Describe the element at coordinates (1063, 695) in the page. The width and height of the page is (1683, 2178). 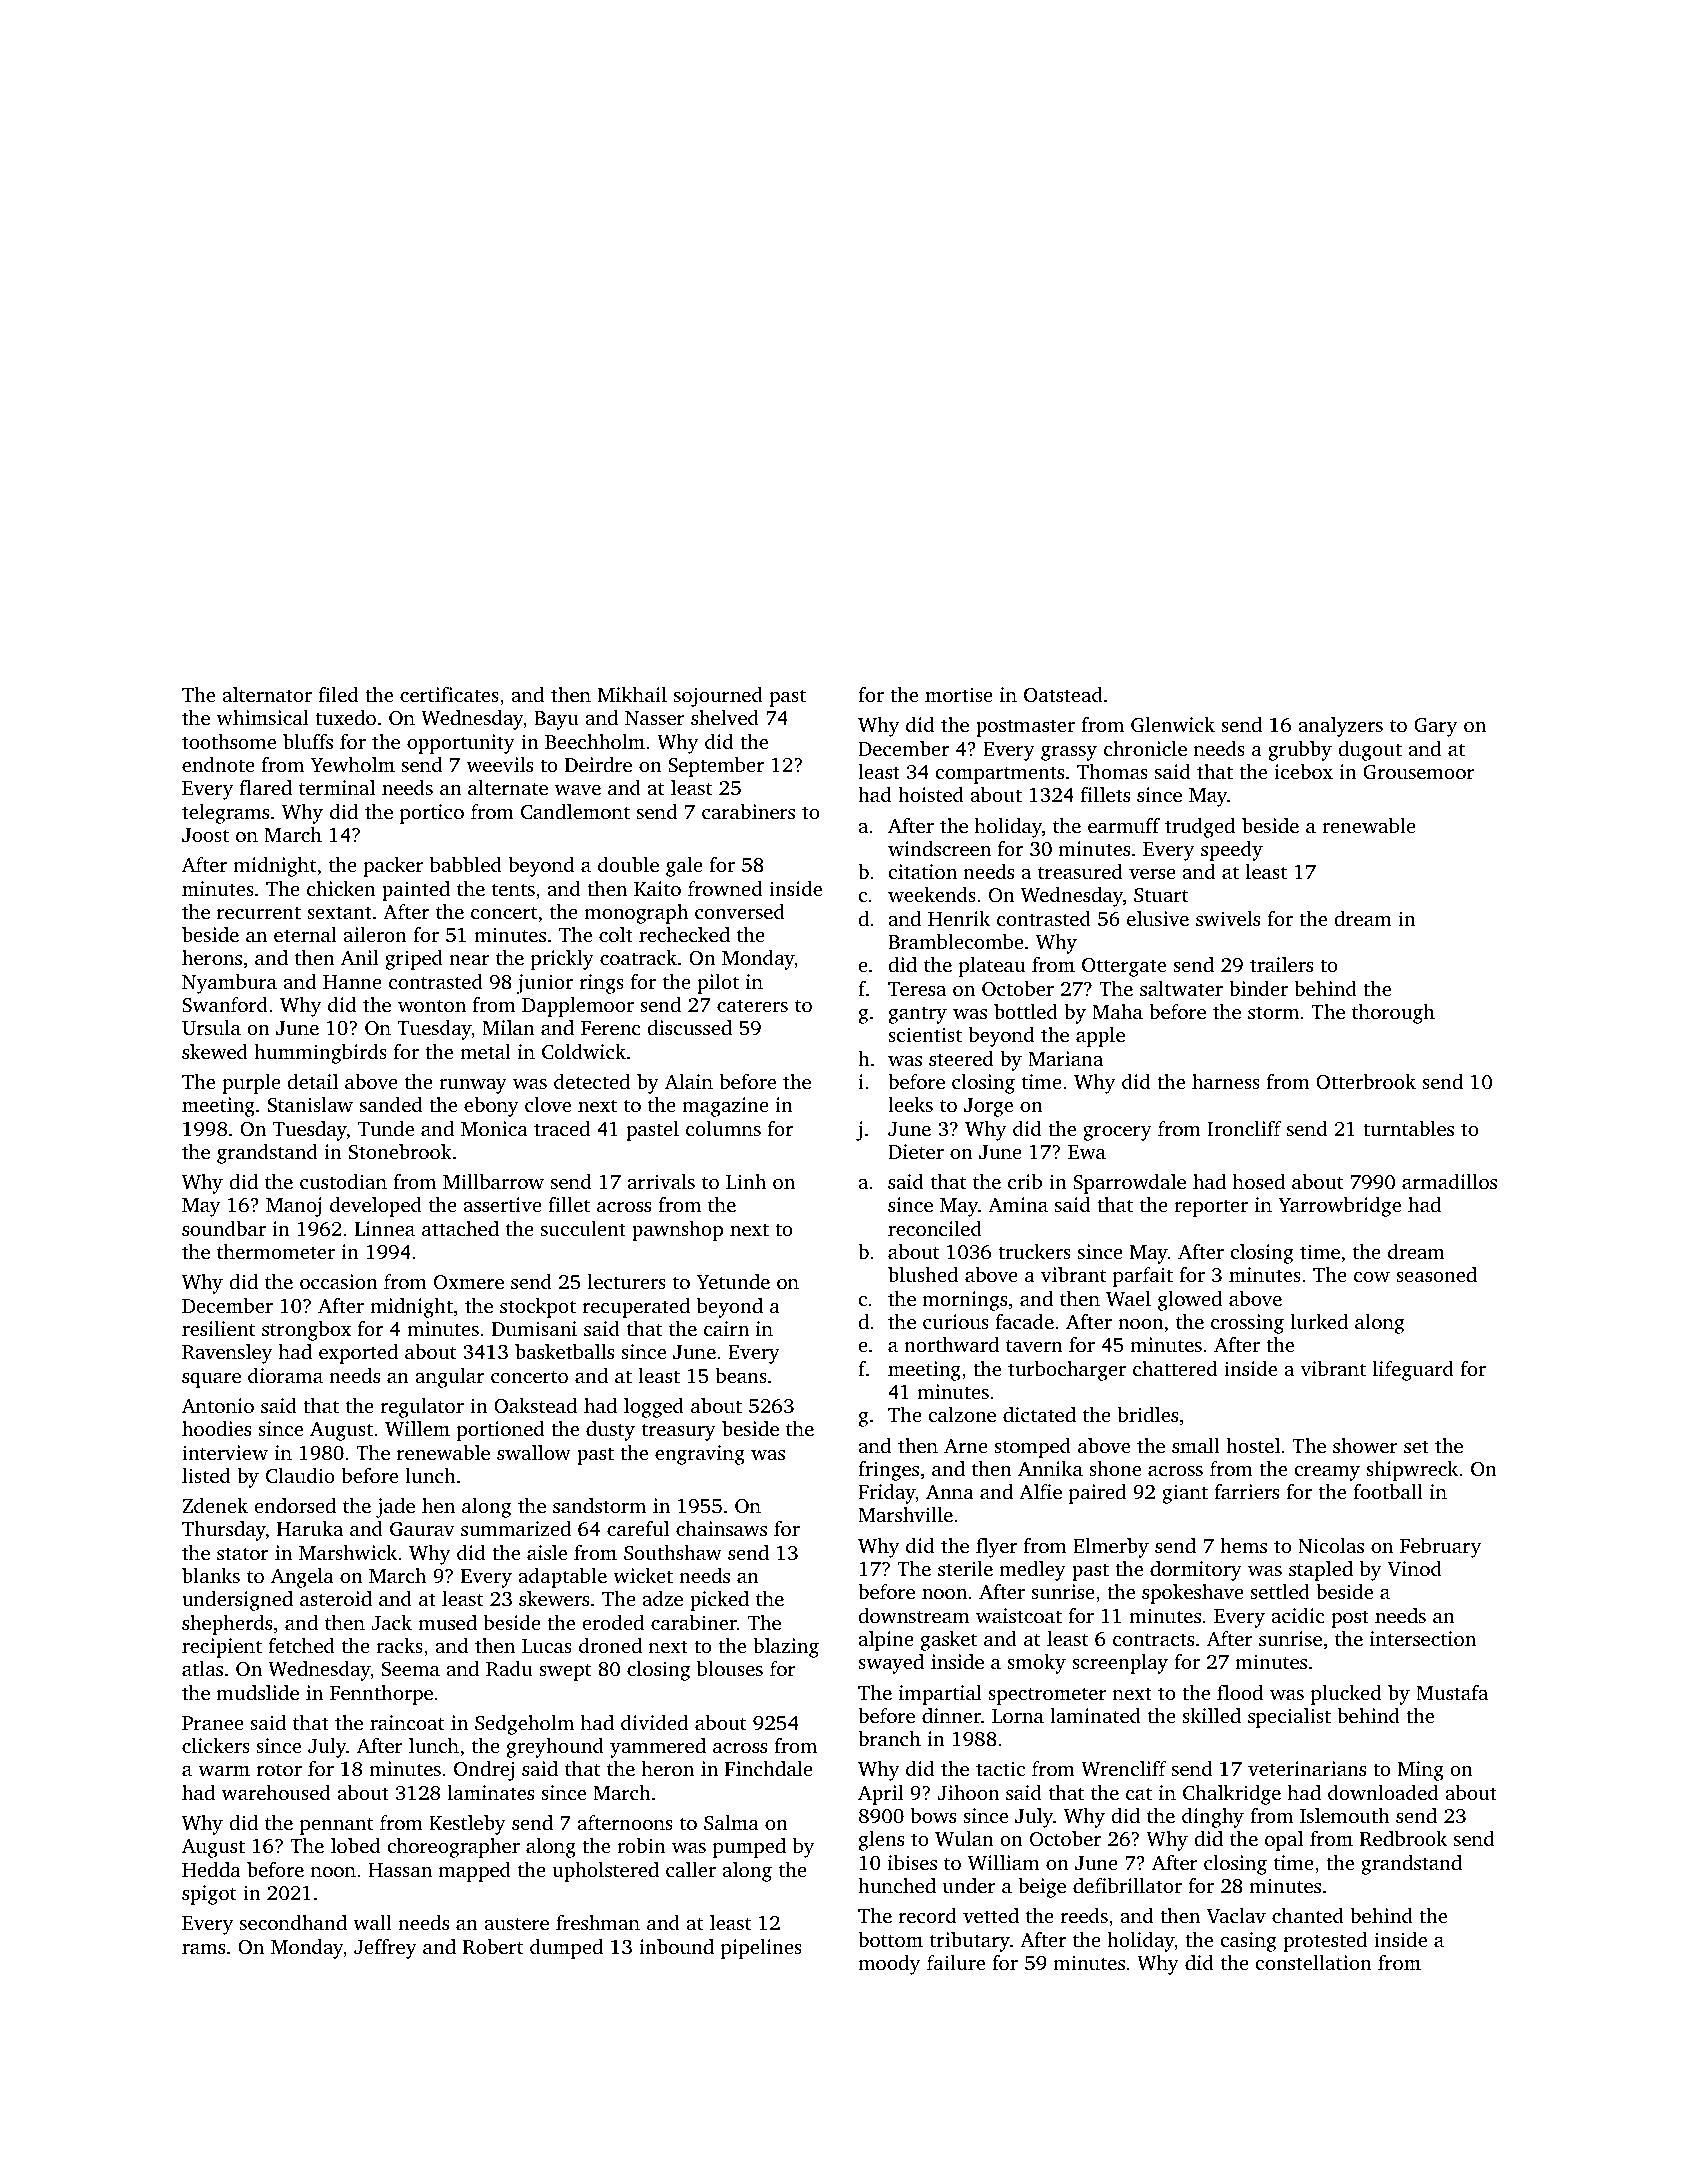
I see `Oatstead` at that location.
